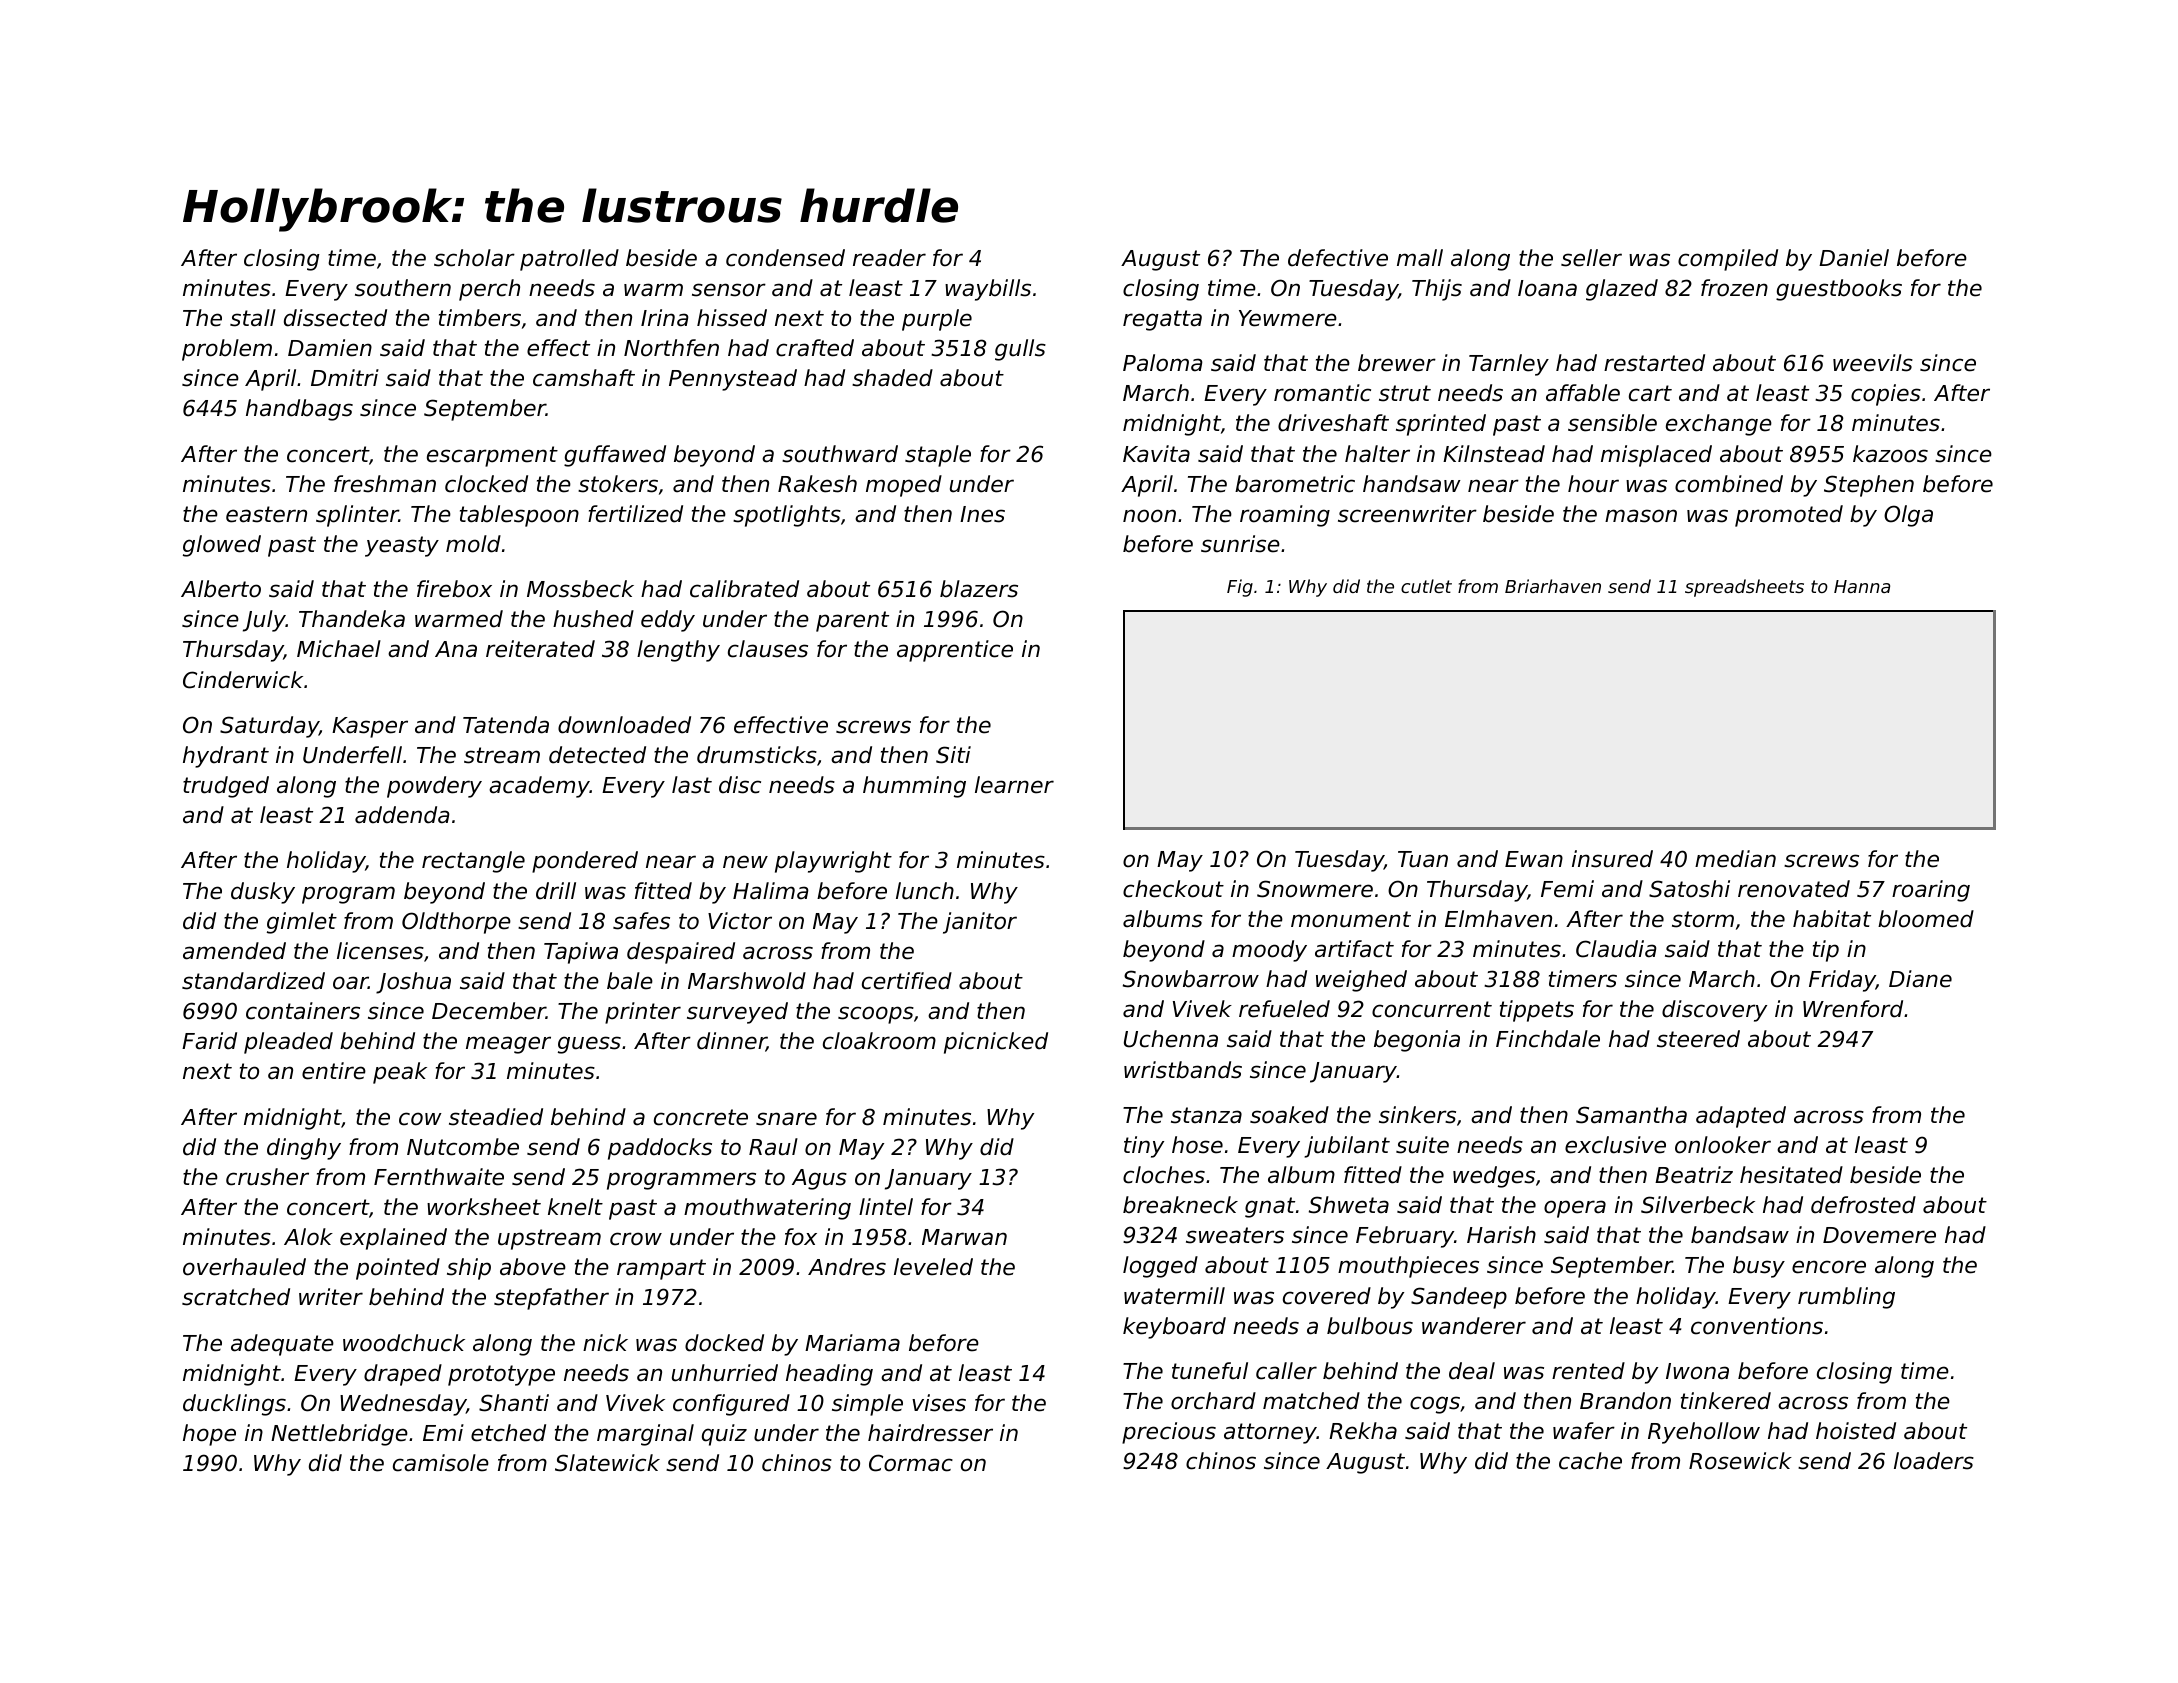  Describe the element at coordinates (1173, 889) in the screenshot. I see `checkout` at that location.
